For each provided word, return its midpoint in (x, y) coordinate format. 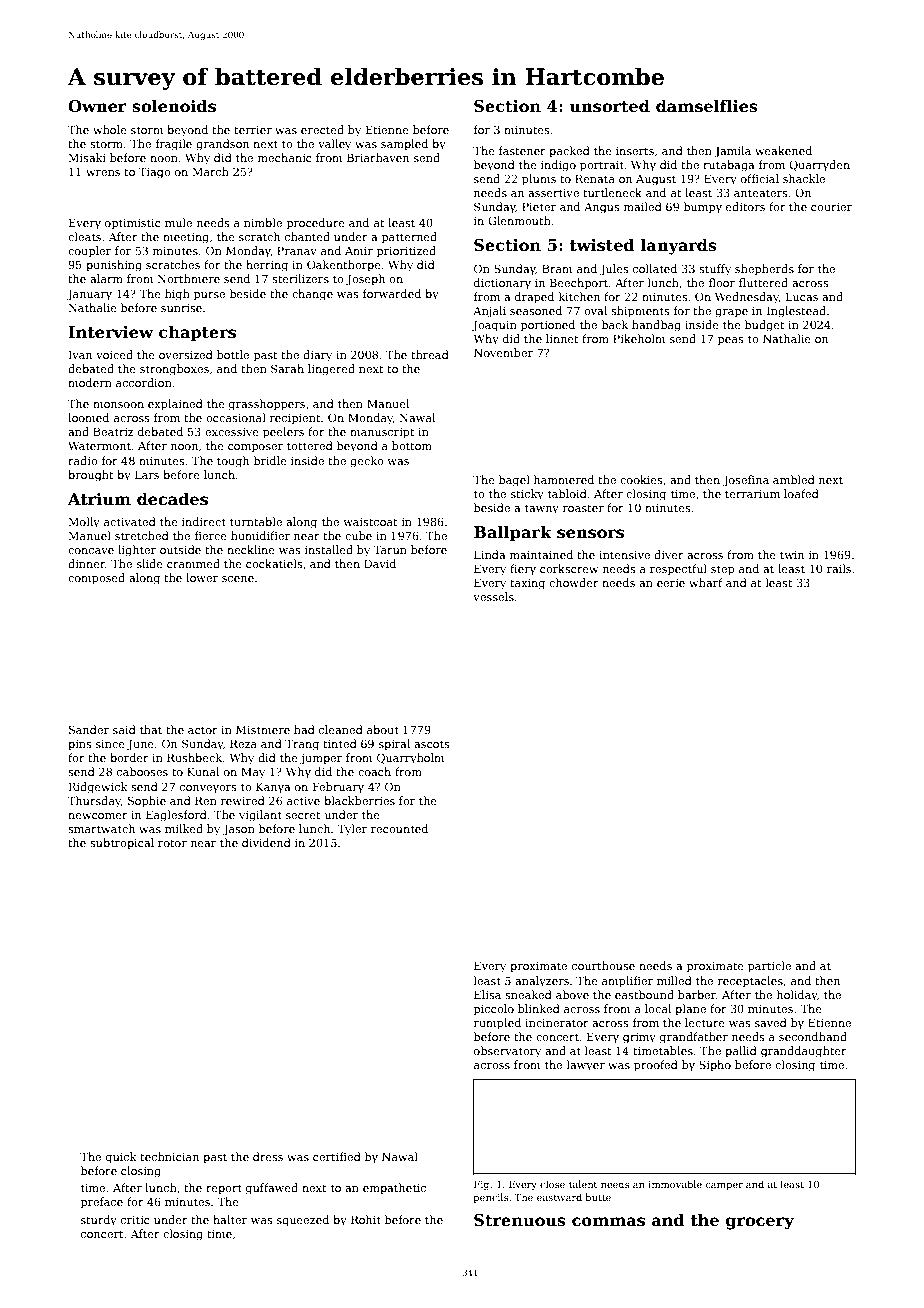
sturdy (99, 1221)
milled (674, 980)
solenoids (174, 106)
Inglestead (796, 312)
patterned (409, 238)
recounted (399, 828)
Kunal (203, 771)
